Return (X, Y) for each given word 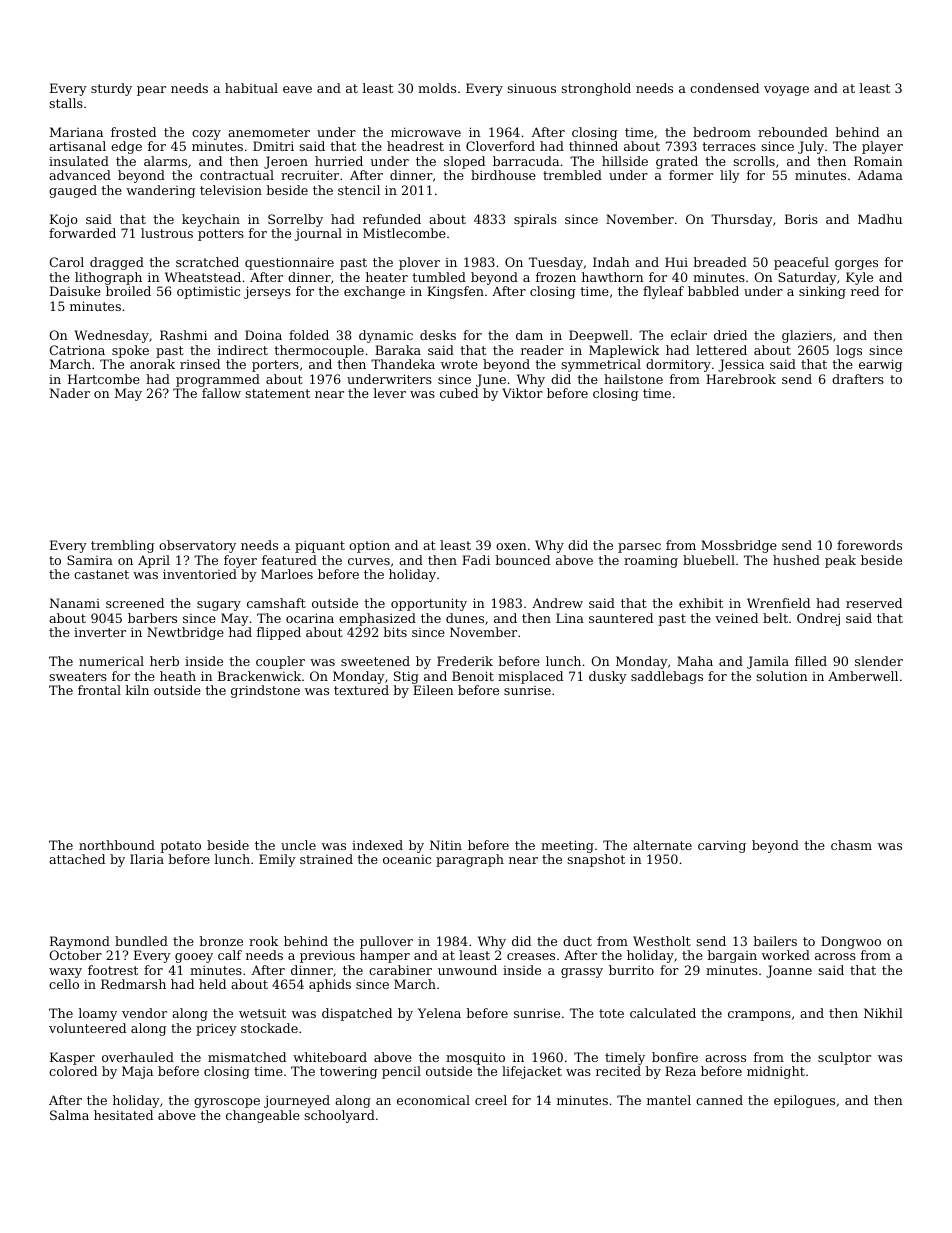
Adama (880, 175)
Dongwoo (851, 942)
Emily (277, 860)
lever (390, 393)
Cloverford (500, 146)
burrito (631, 970)
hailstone (633, 379)
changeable (263, 1116)
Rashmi (183, 335)
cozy (206, 135)
